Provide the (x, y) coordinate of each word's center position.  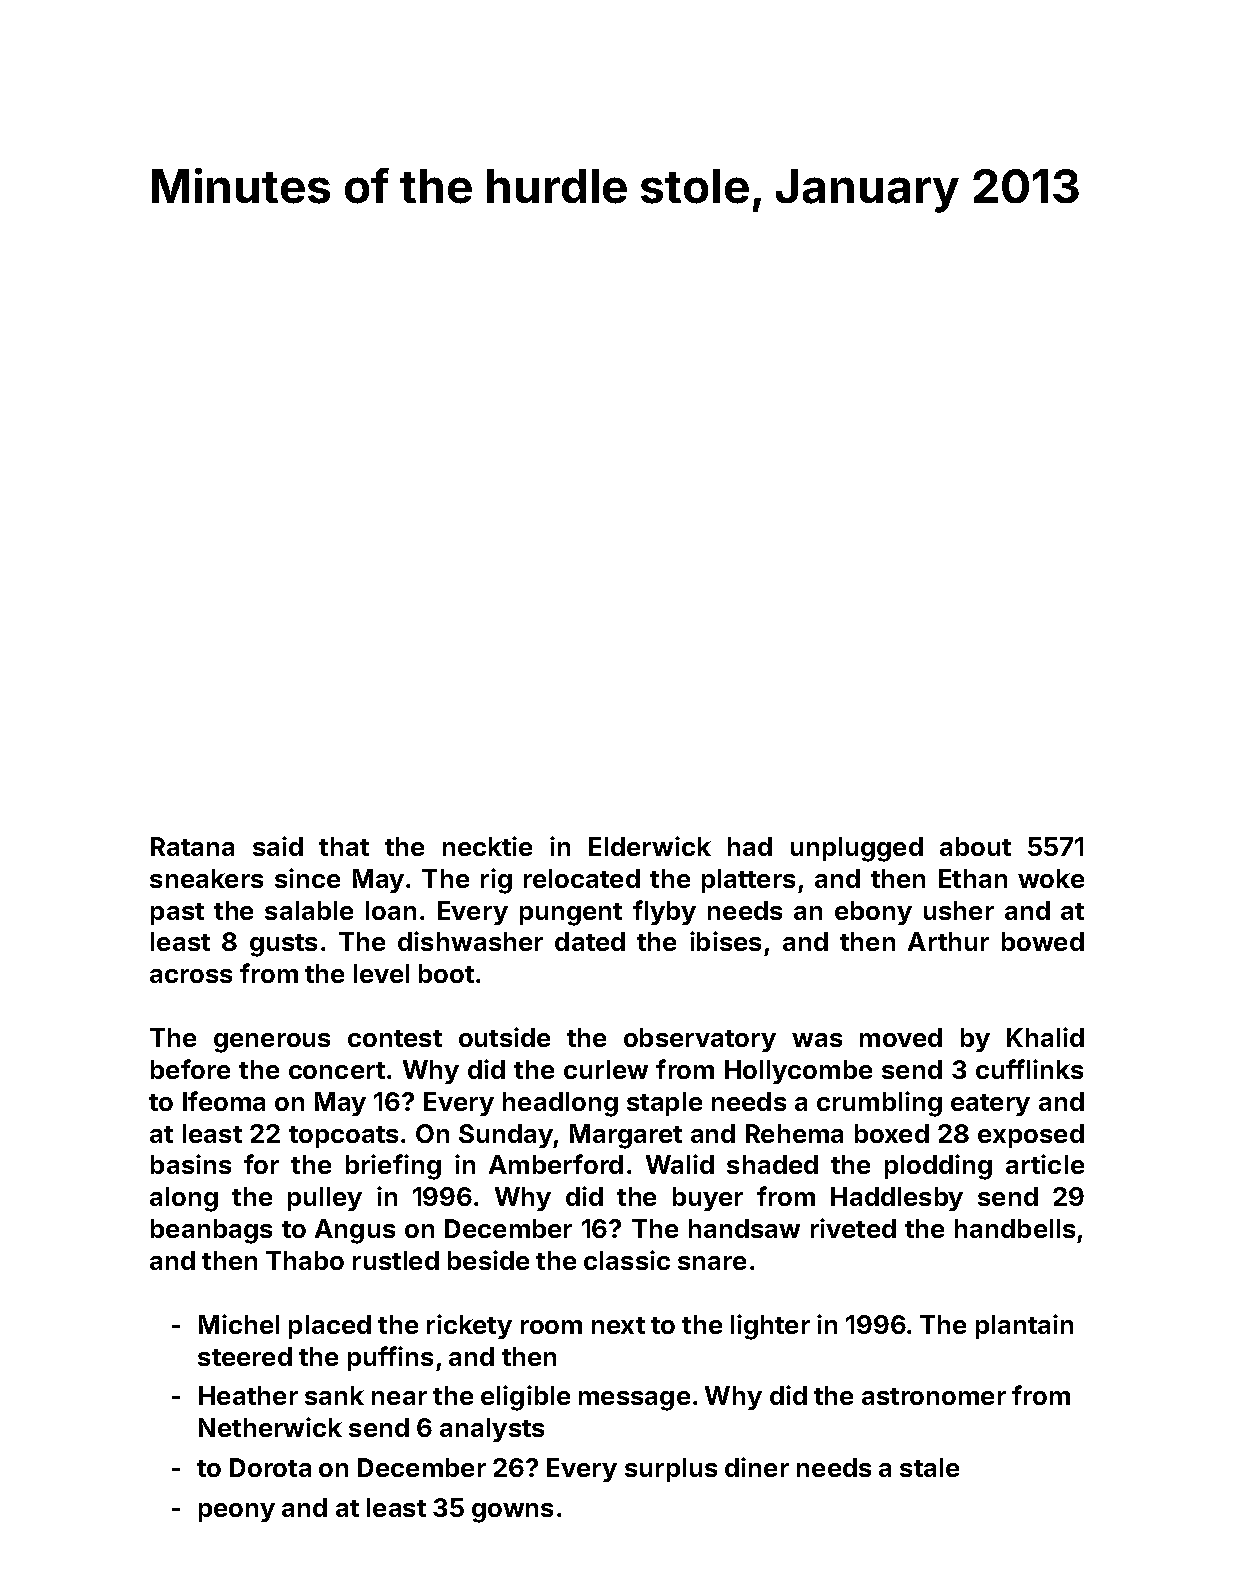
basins (191, 1164)
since (307, 878)
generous (272, 1043)
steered (245, 1356)
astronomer (934, 1396)
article (1045, 1164)
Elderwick (650, 846)
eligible (525, 1398)
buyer (708, 1199)
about (975, 846)
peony (237, 1512)
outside (504, 1037)
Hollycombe (798, 1072)
